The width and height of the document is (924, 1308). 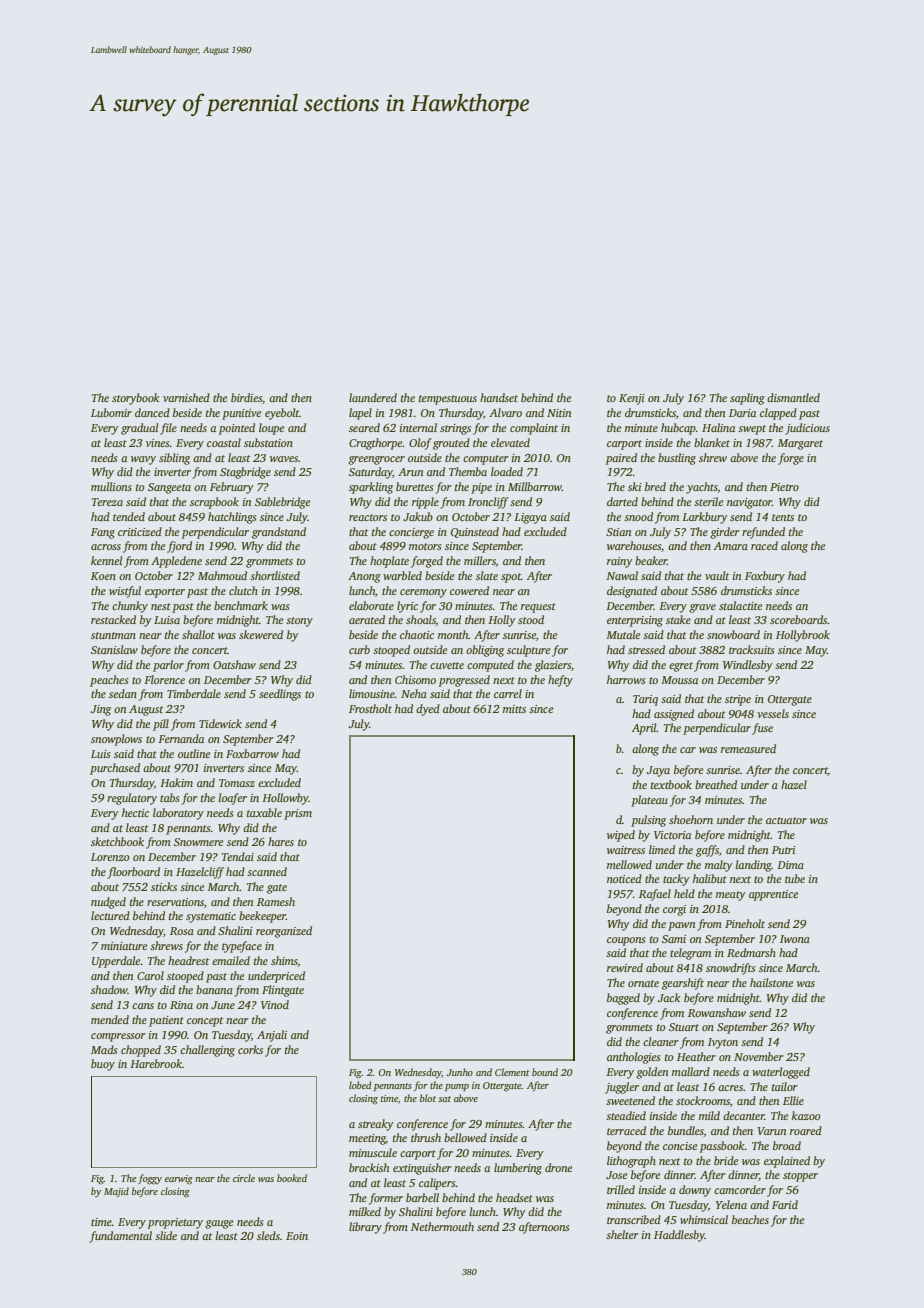 I want to click on Anjali, so click(x=272, y=1036).
